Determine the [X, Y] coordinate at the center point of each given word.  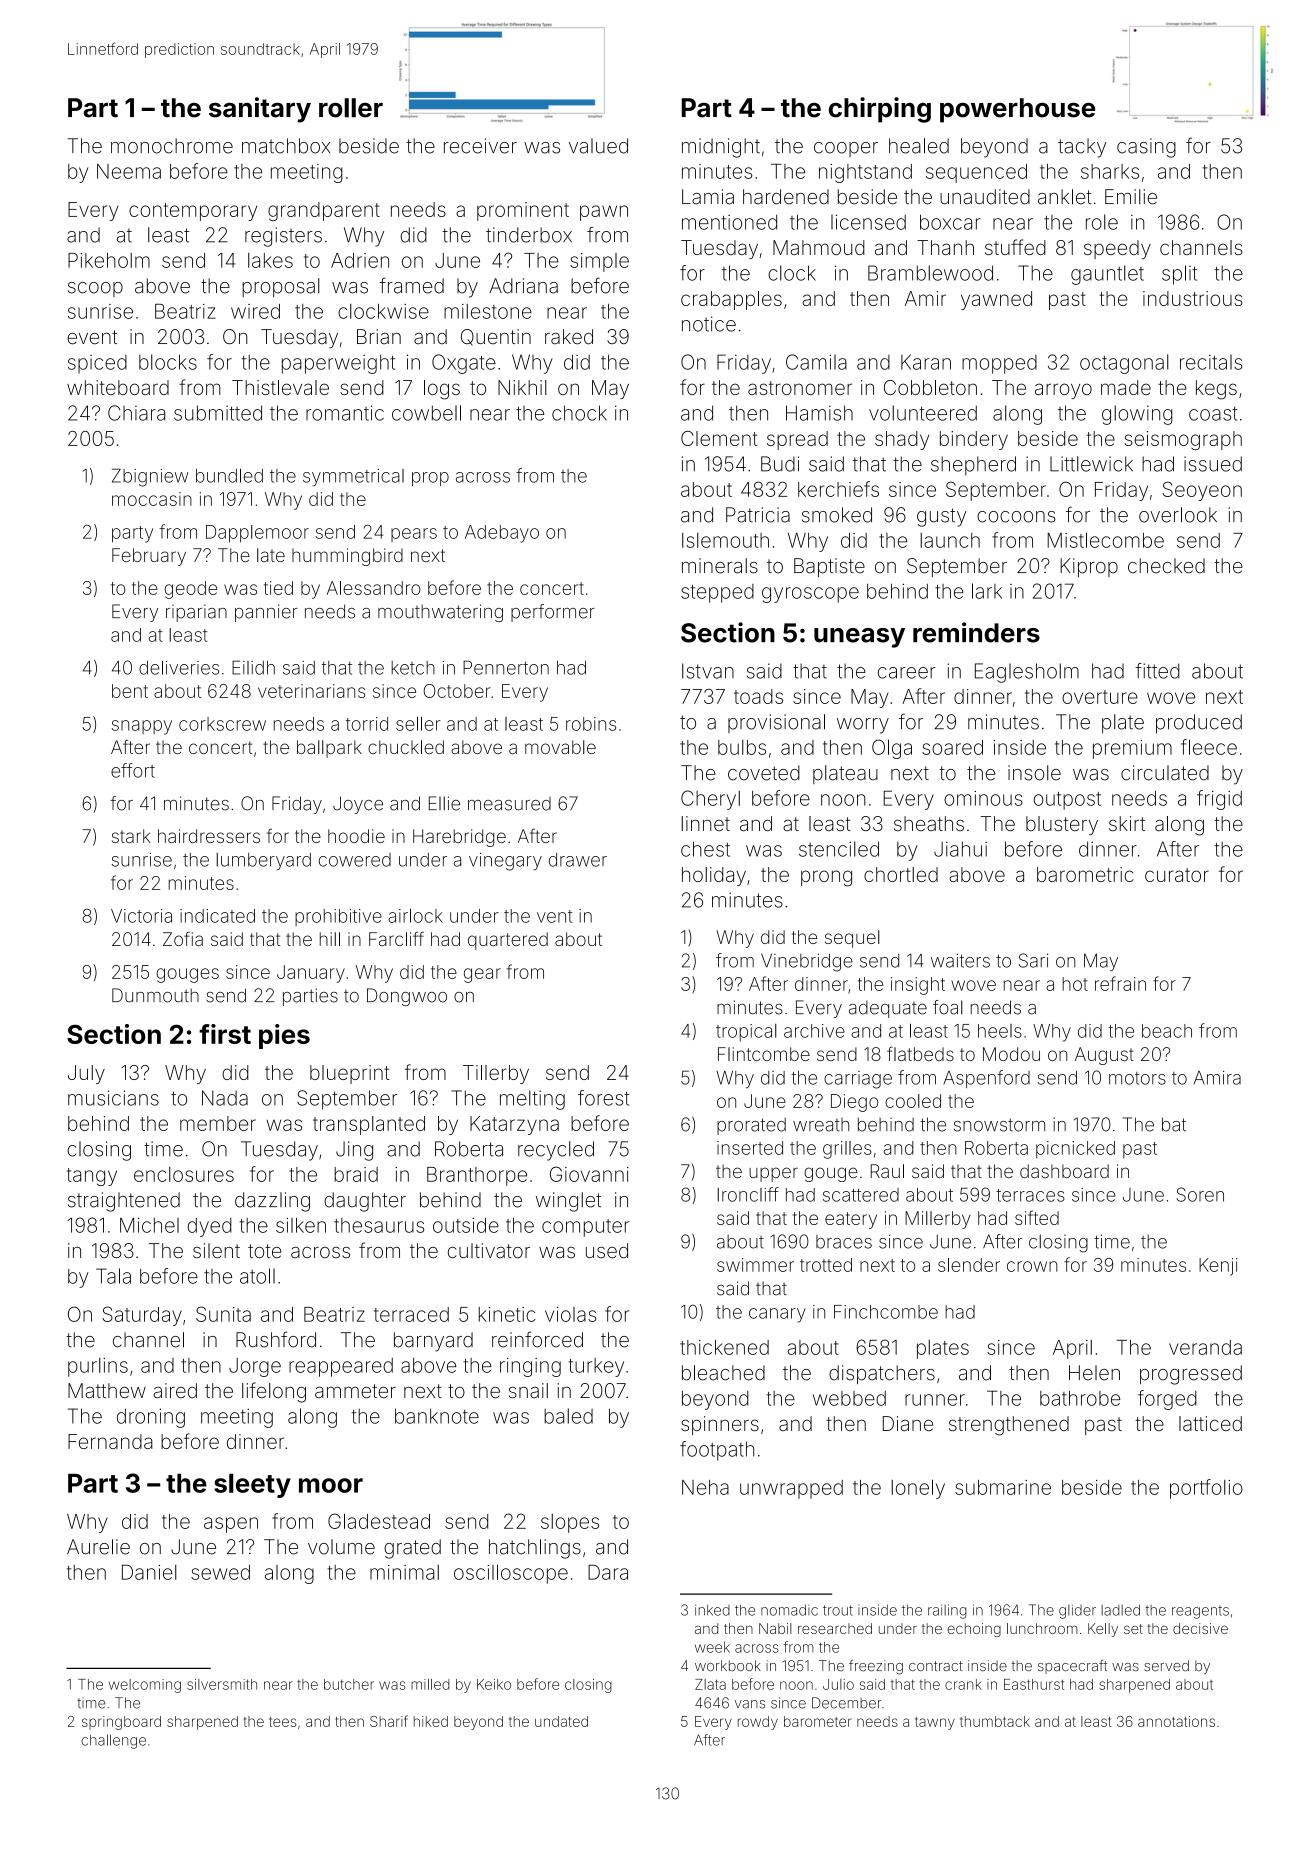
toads [758, 696]
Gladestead [379, 1521]
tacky [1082, 148]
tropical [746, 1032]
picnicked [1075, 1150]
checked [1166, 566]
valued [598, 146]
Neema [129, 171]
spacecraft [1072, 1667]
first [225, 1034]
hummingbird [347, 557]
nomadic [789, 1610]
